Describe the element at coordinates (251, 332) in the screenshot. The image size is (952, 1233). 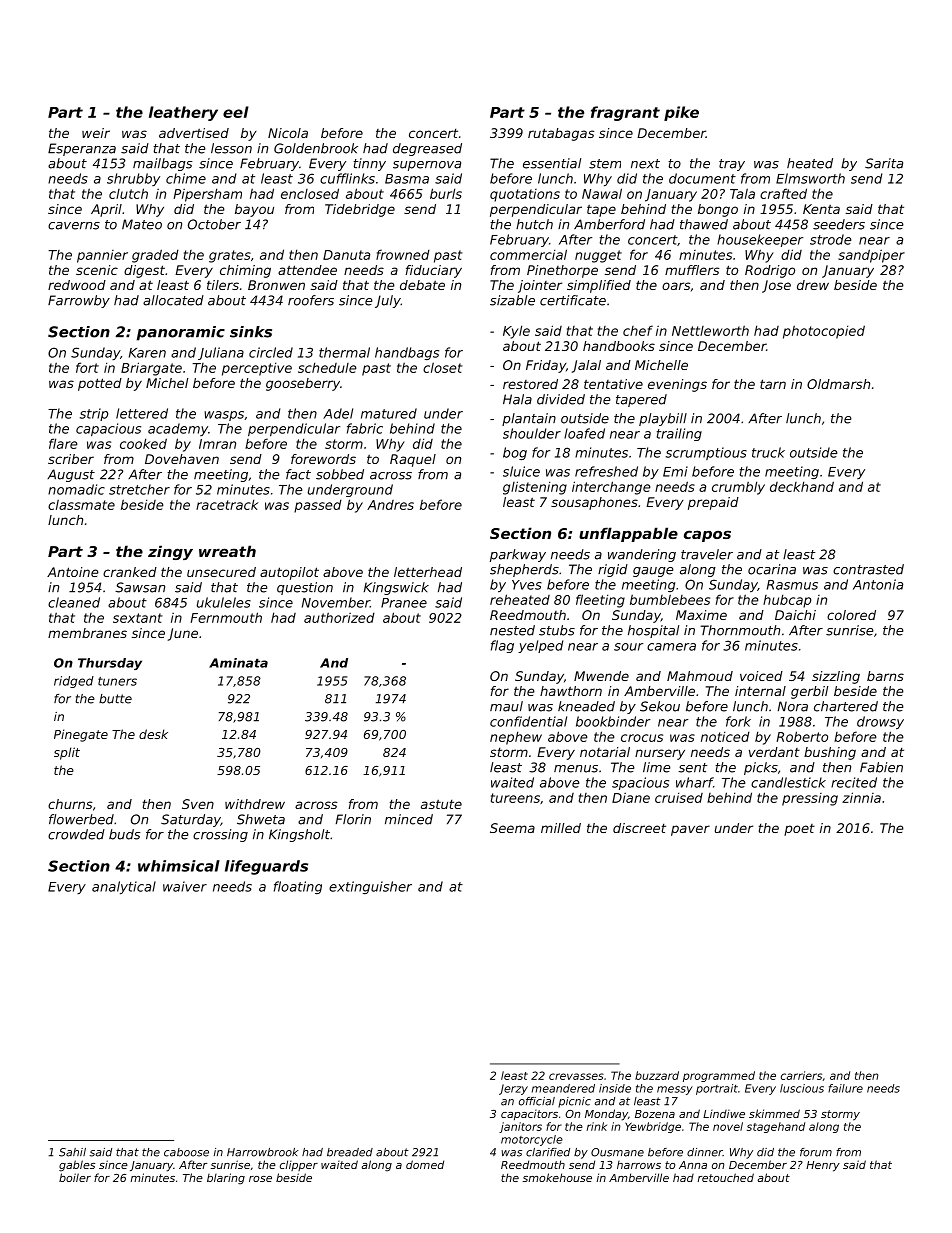
I see `sinks` at that location.
